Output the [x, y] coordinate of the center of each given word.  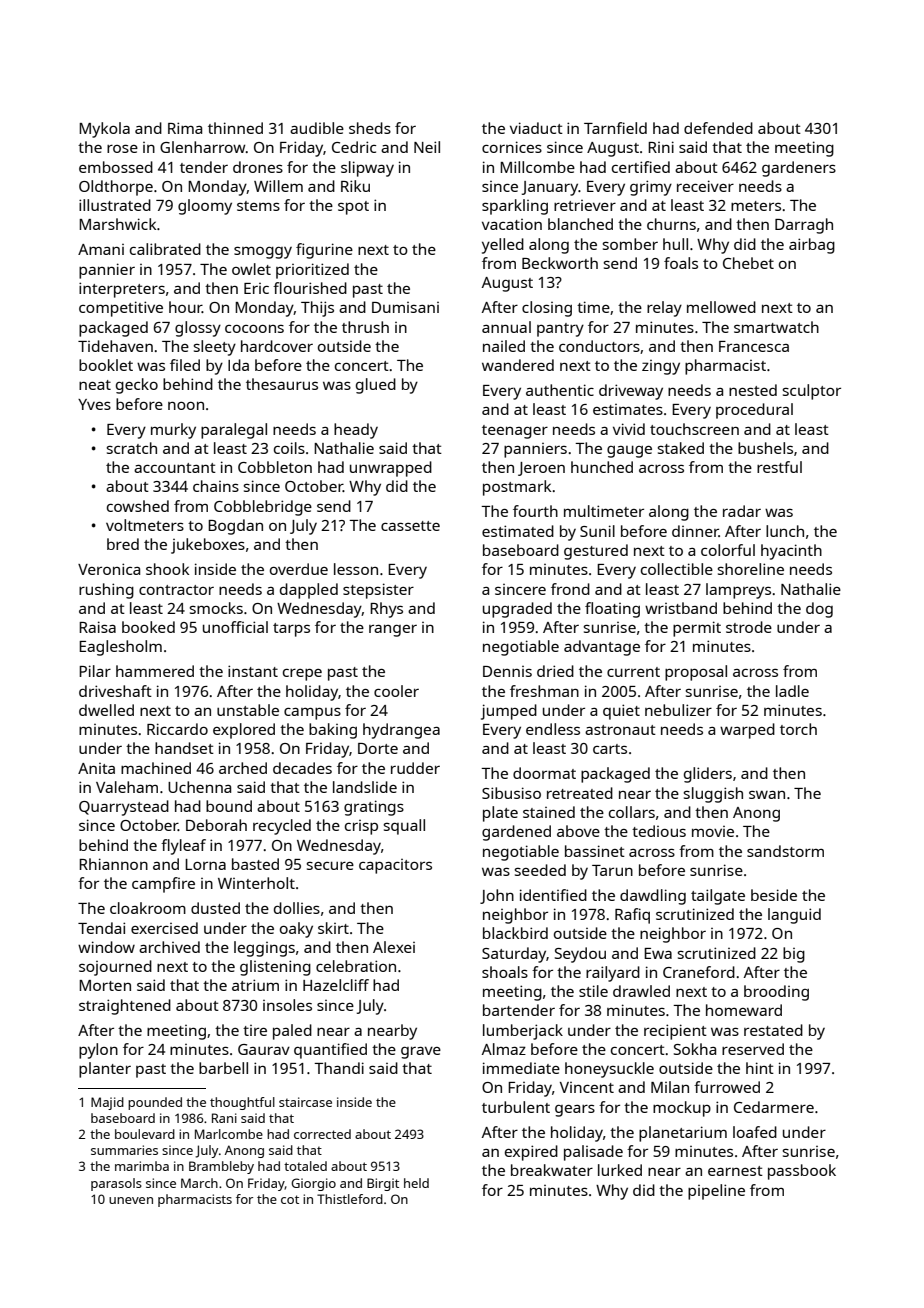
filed [185, 365]
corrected [322, 1134]
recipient [675, 1032]
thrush [365, 327]
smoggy [263, 252]
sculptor [812, 392]
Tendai [101, 928]
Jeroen [541, 469]
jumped [509, 712]
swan [767, 794]
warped [747, 731]
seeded [540, 870]
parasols [116, 1184]
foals [681, 263]
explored [244, 731]
